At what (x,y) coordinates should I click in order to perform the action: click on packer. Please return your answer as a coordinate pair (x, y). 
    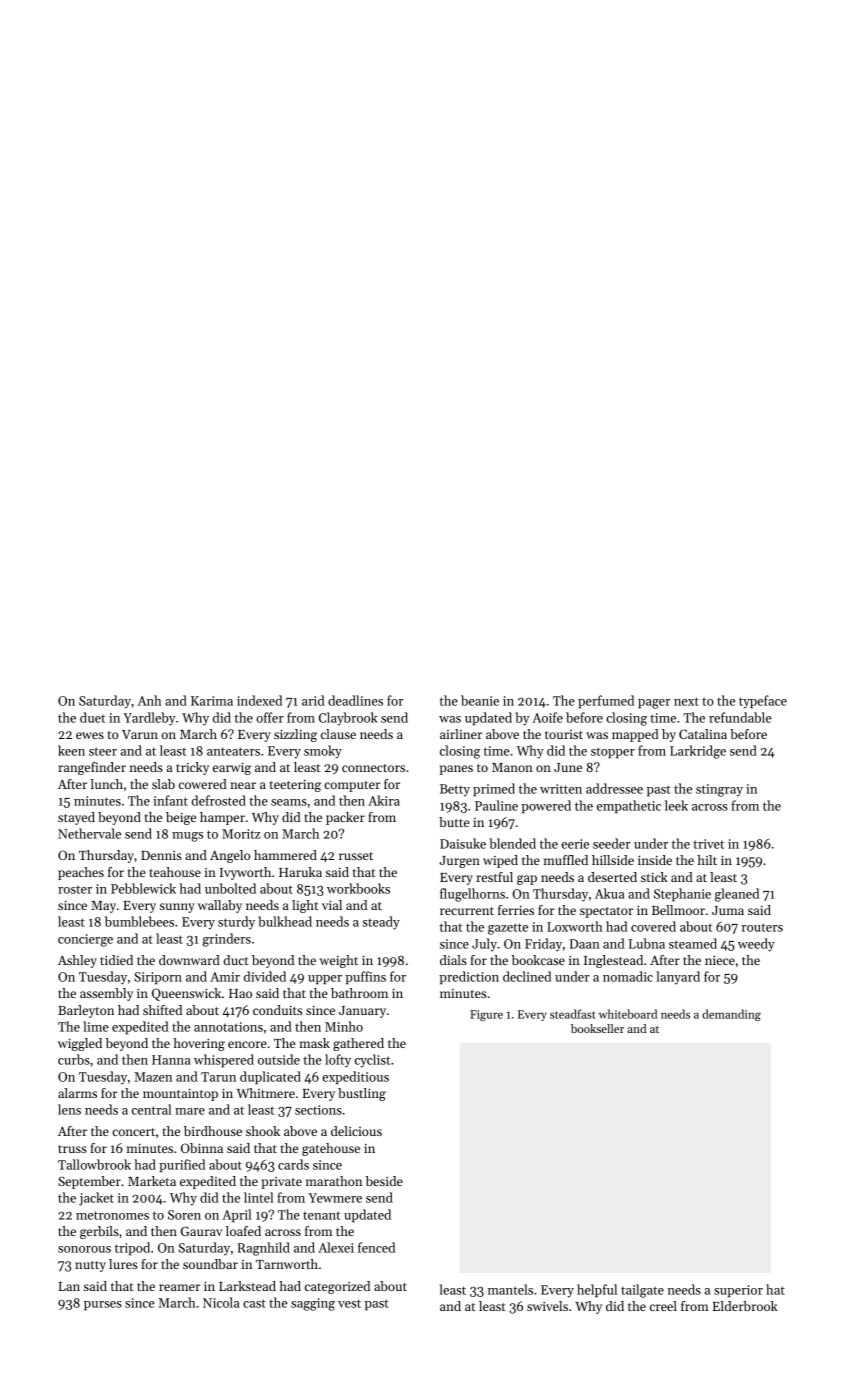
    Looking at the image, I should click on (345, 818).
